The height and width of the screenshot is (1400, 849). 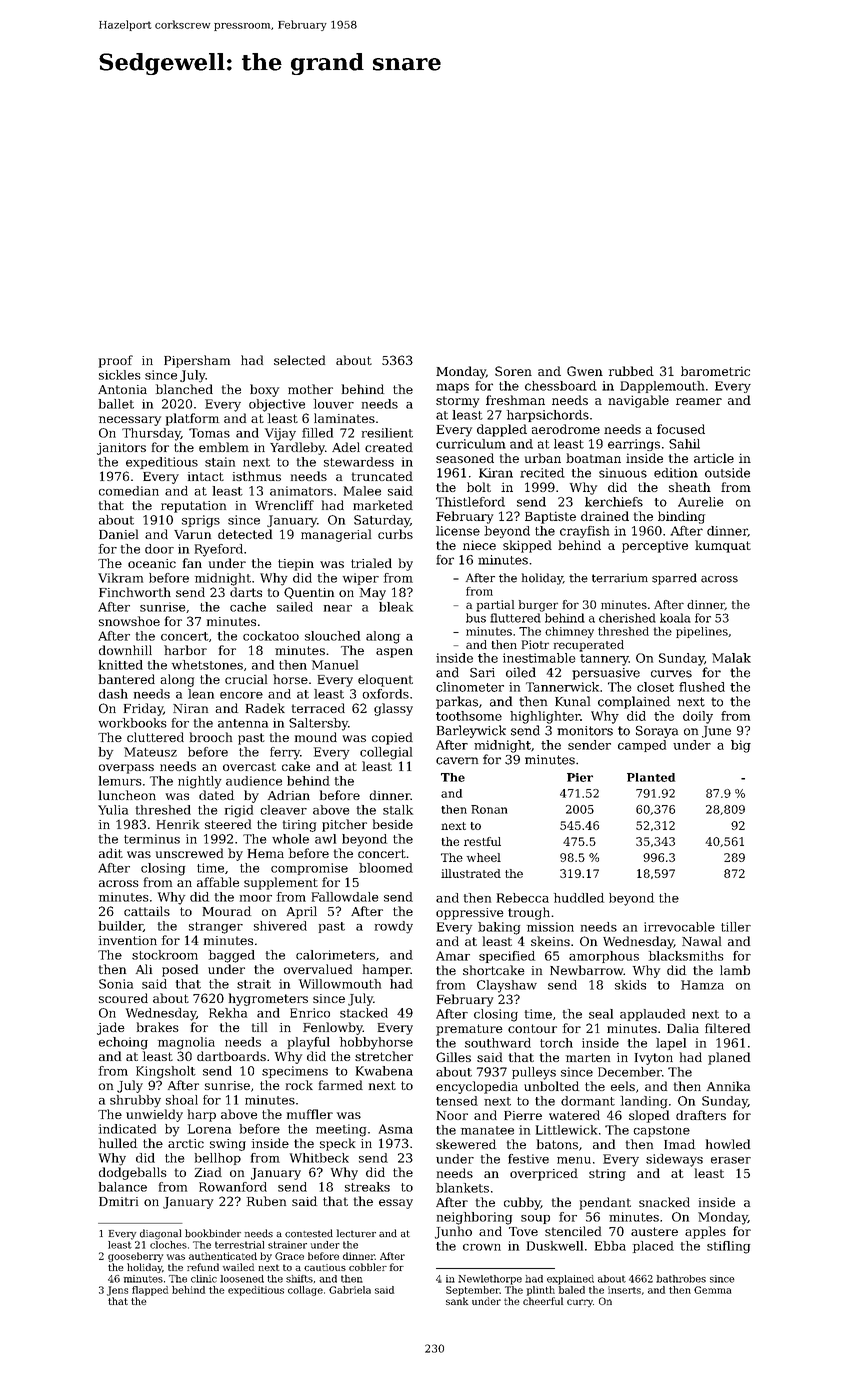 I want to click on awl, so click(x=325, y=839).
